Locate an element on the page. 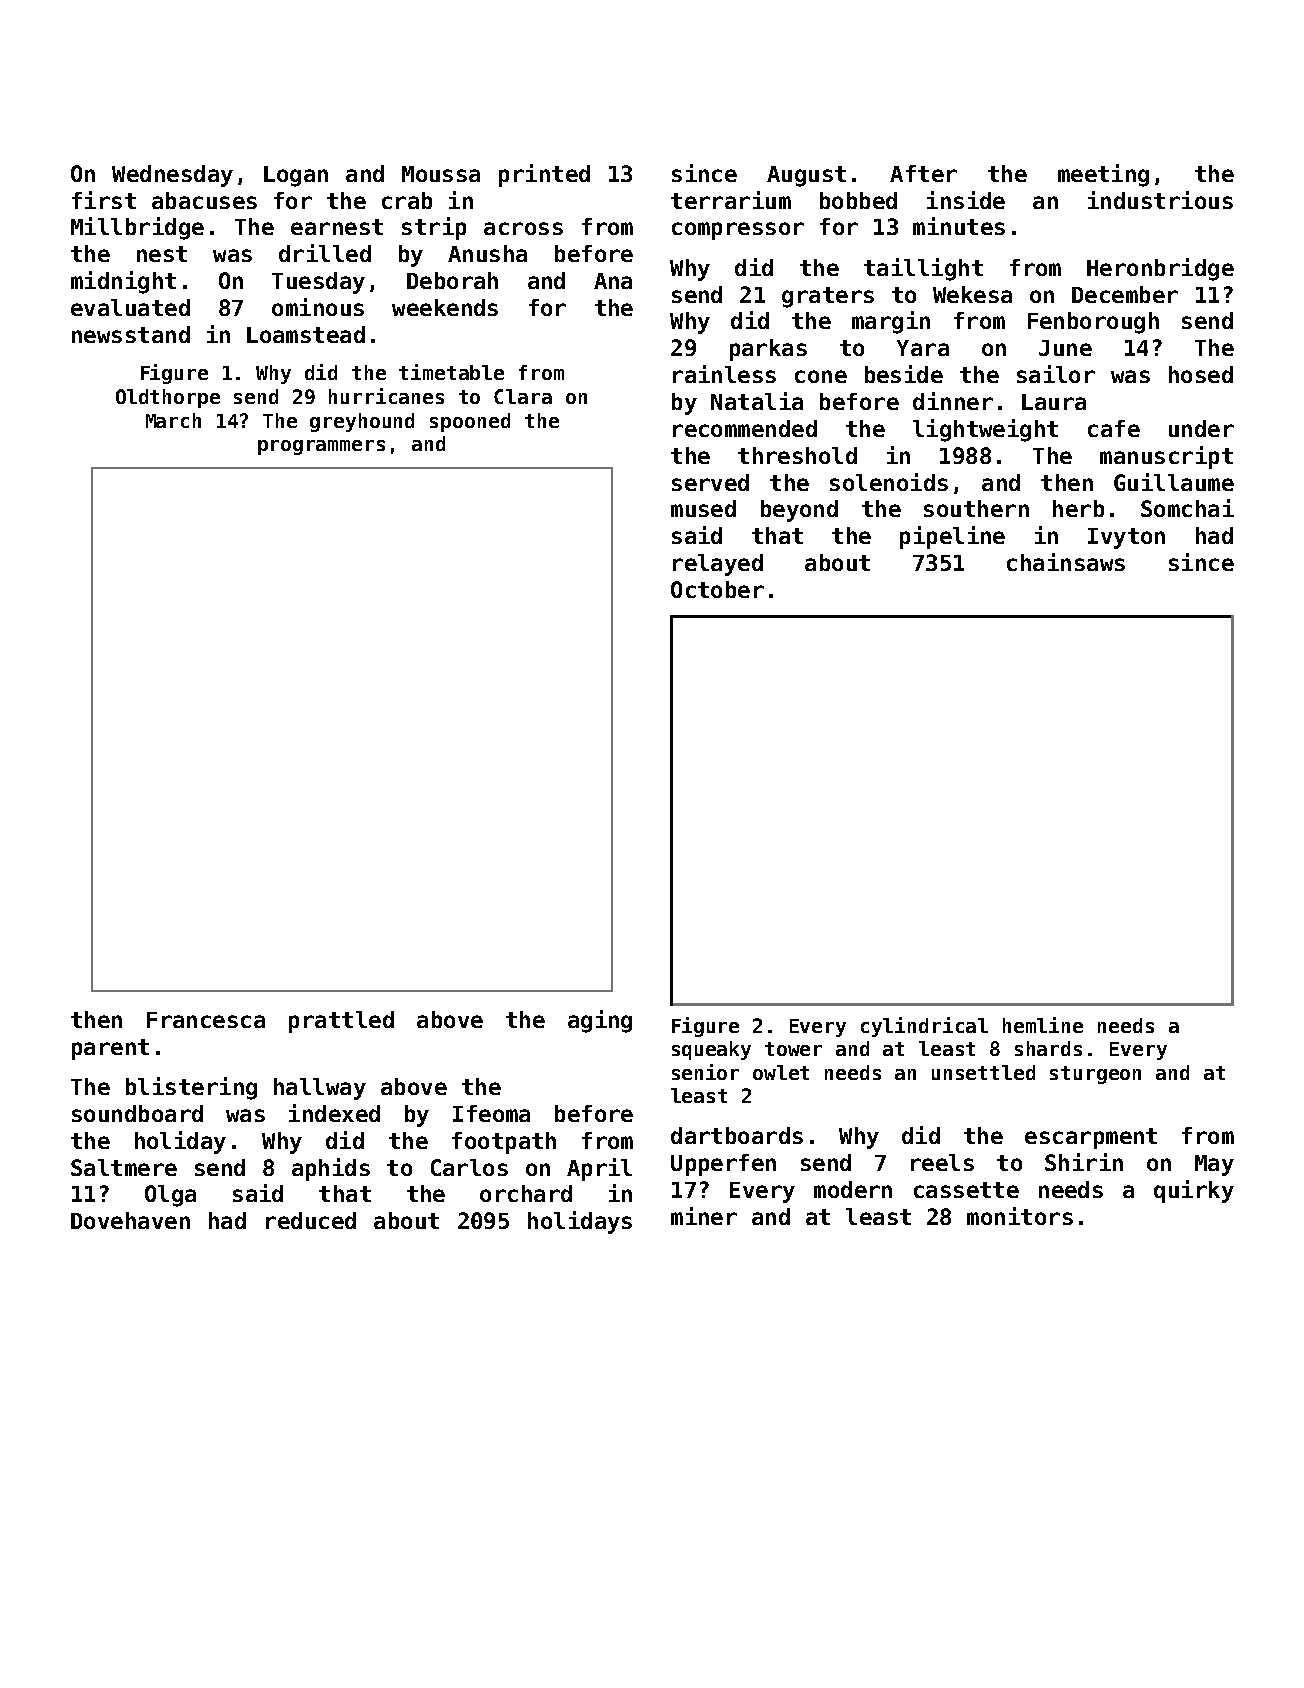 Image resolution: width=1304 pixels, height=1688 pixels. Francesca is located at coordinates (206, 1020).
